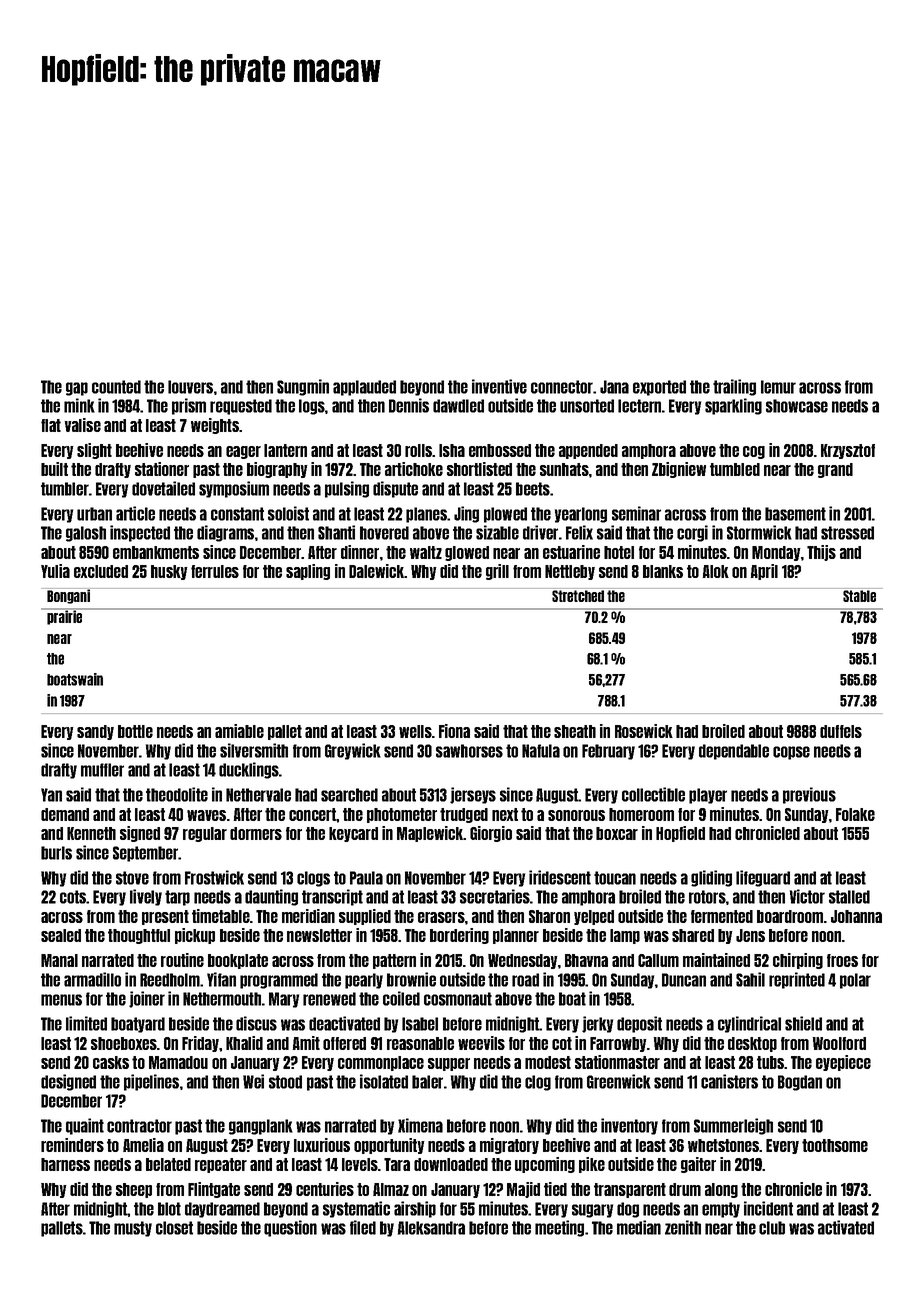 The width and height of the document is (924, 1308). I want to click on Yan, so click(51, 795).
